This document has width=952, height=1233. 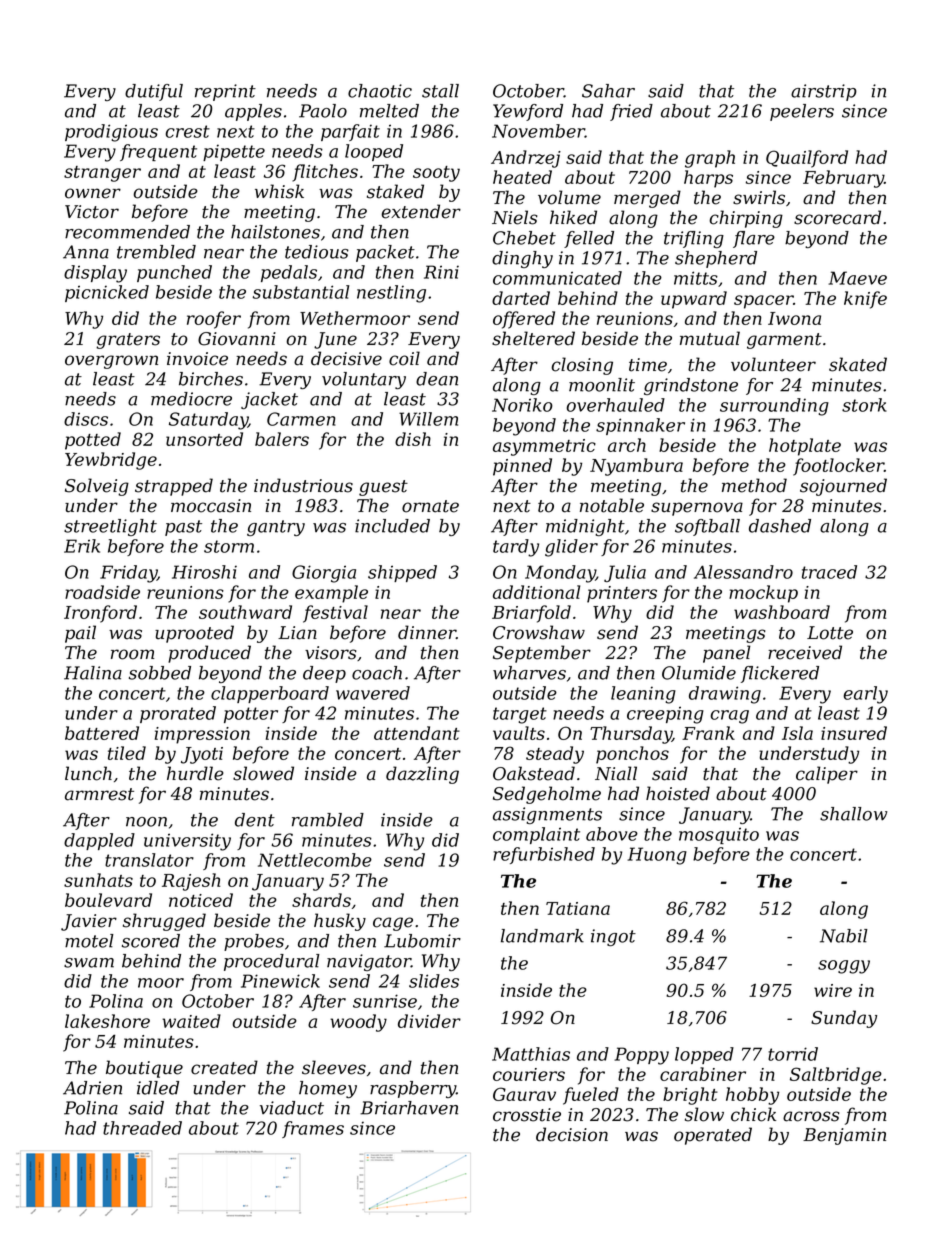 What do you see at coordinates (86, 252) in the document?
I see `Anna` at bounding box center [86, 252].
